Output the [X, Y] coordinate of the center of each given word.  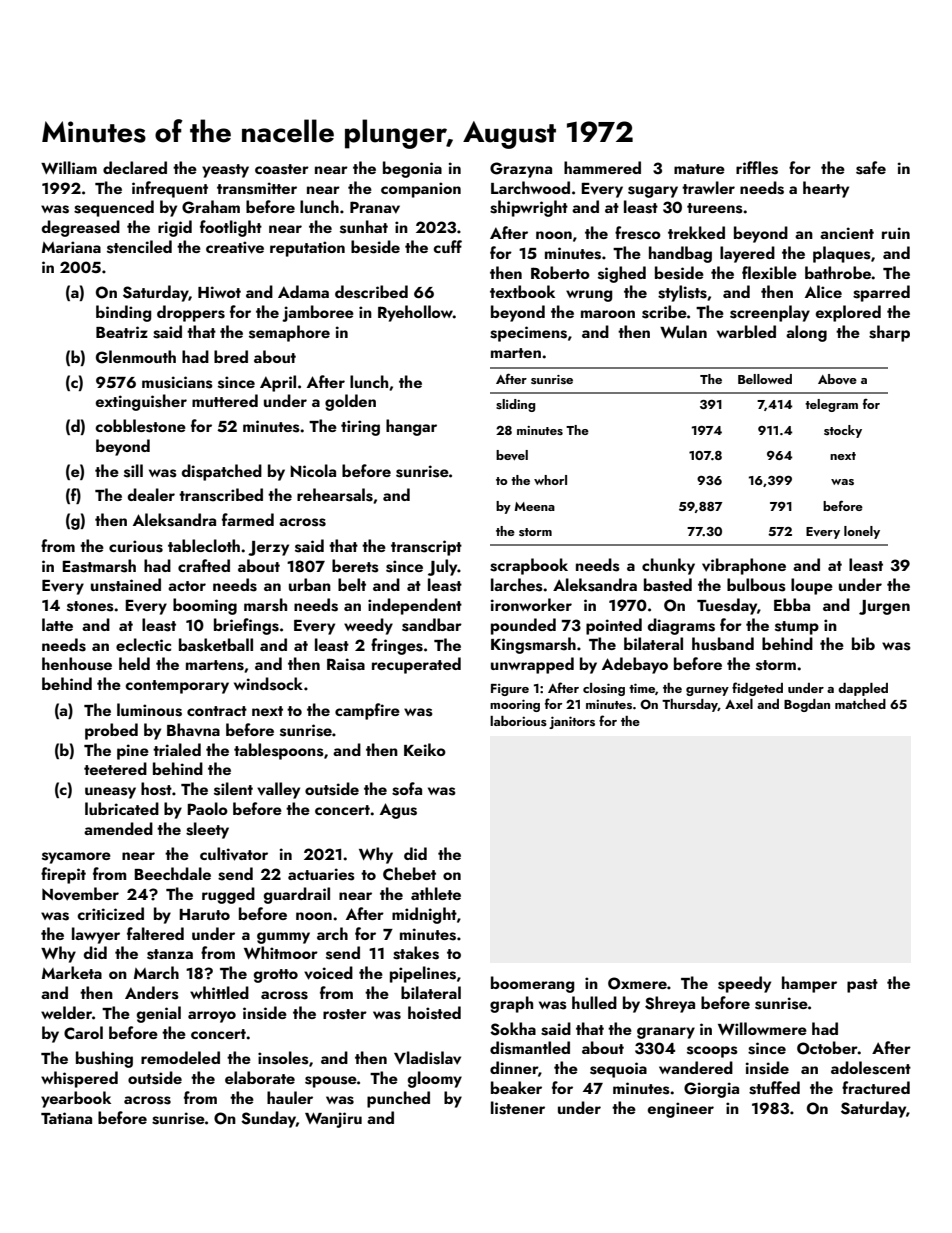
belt [352, 584]
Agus [398, 811]
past [862, 986]
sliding [515, 405]
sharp [889, 333]
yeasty [225, 171]
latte [57, 624]
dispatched [222, 472]
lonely [862, 532]
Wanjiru [333, 1120]
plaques [842, 254]
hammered [602, 167]
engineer [681, 1110]
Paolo [207, 808]
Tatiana [66, 1118]
